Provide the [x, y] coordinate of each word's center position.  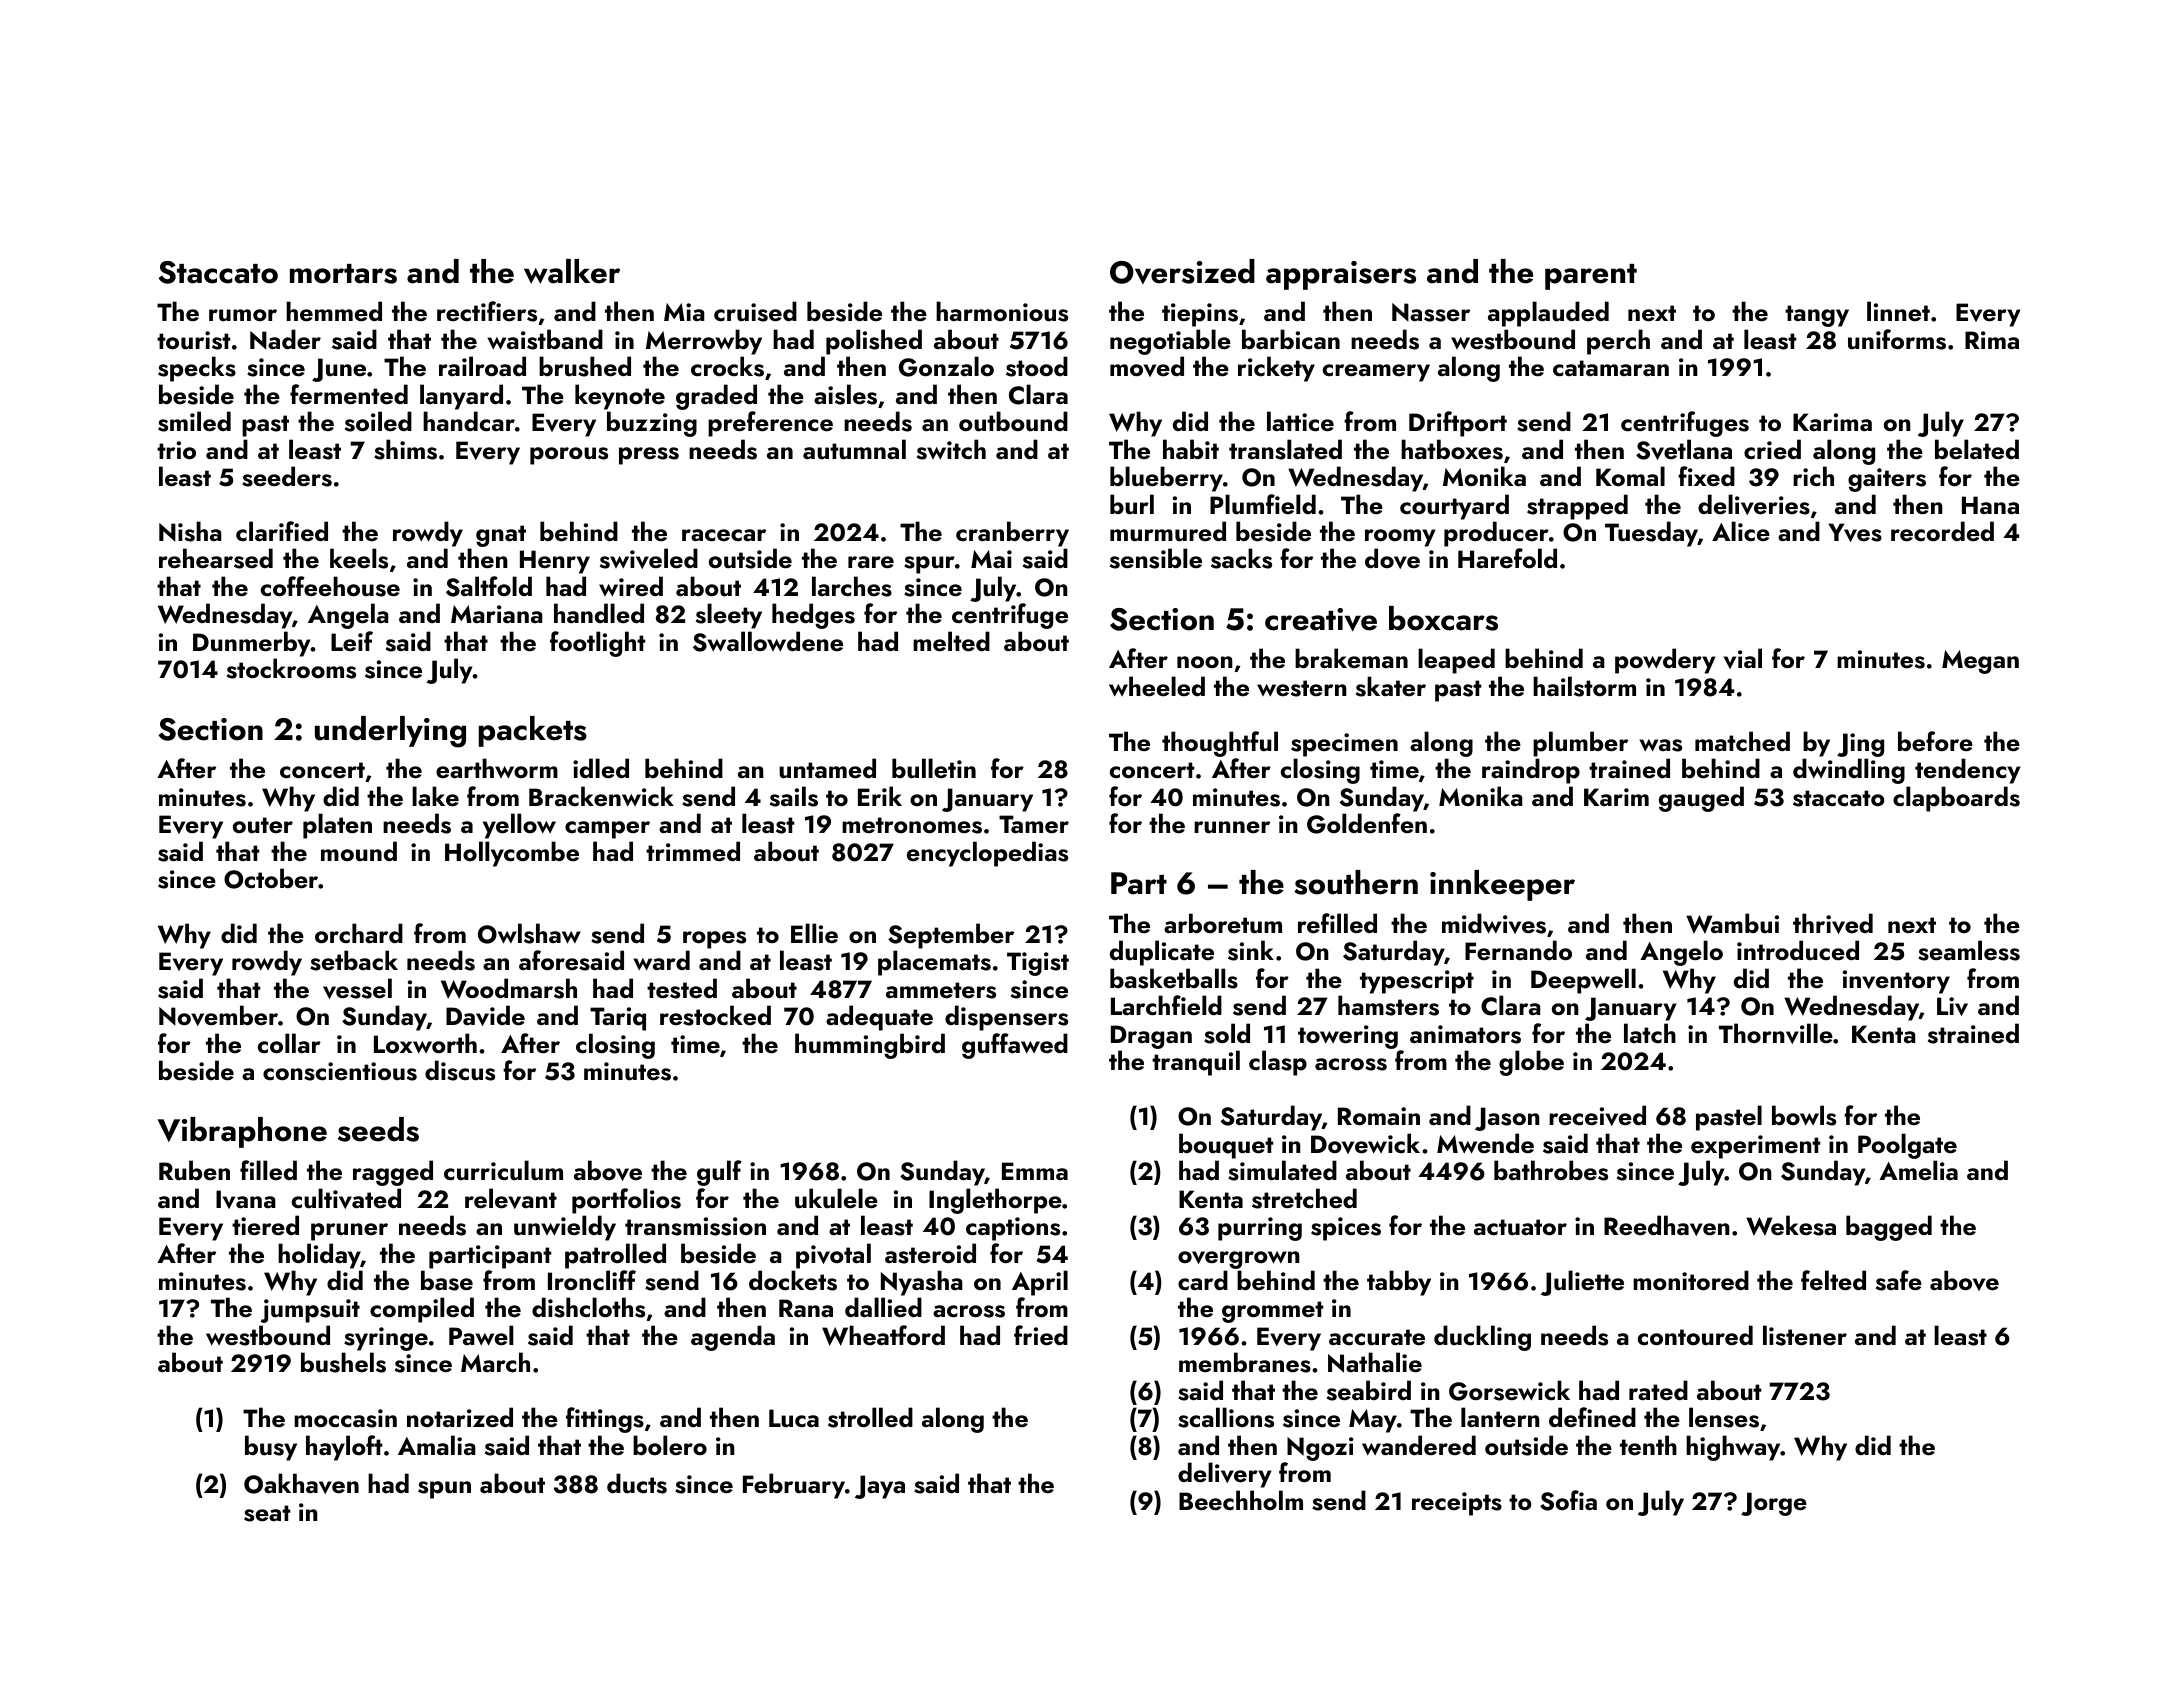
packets [533, 731]
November [218, 1015]
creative [1321, 619]
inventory [1896, 982]
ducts [637, 1483]
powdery [1665, 661]
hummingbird [870, 1046]
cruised [755, 311]
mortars [343, 274]
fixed [1706, 476]
